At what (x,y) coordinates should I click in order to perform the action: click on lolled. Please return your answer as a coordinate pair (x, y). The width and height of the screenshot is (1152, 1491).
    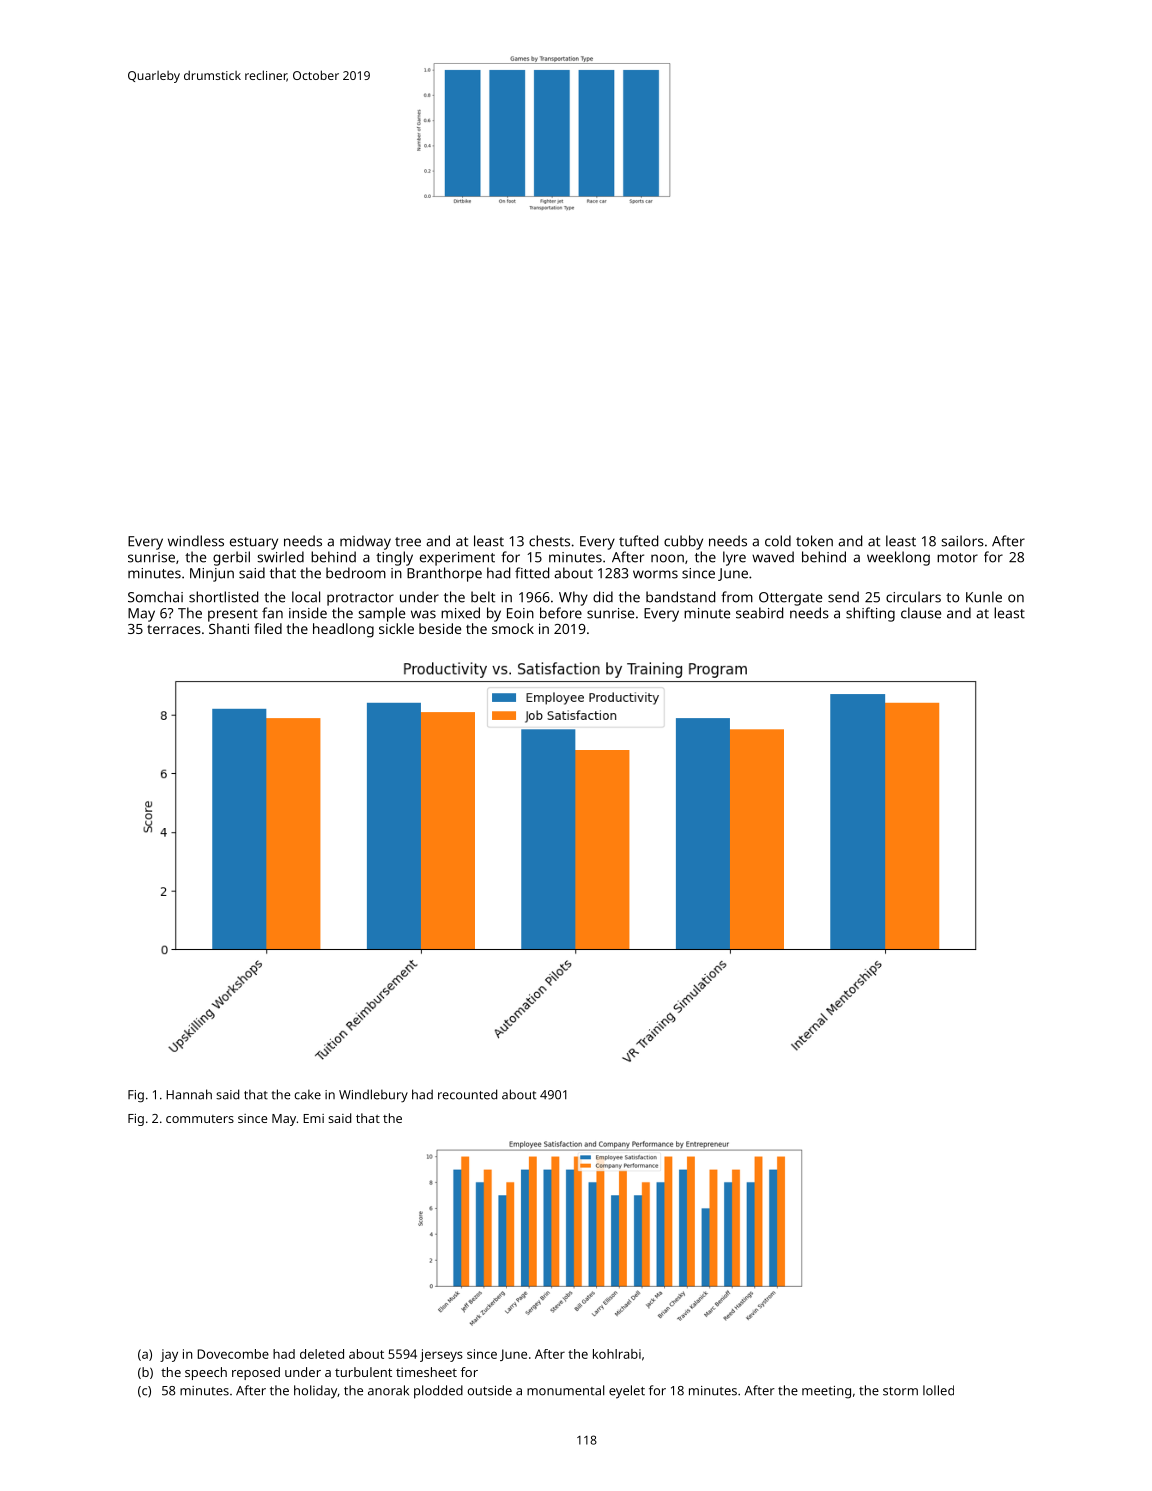
    Looking at the image, I should click on (938, 1390).
